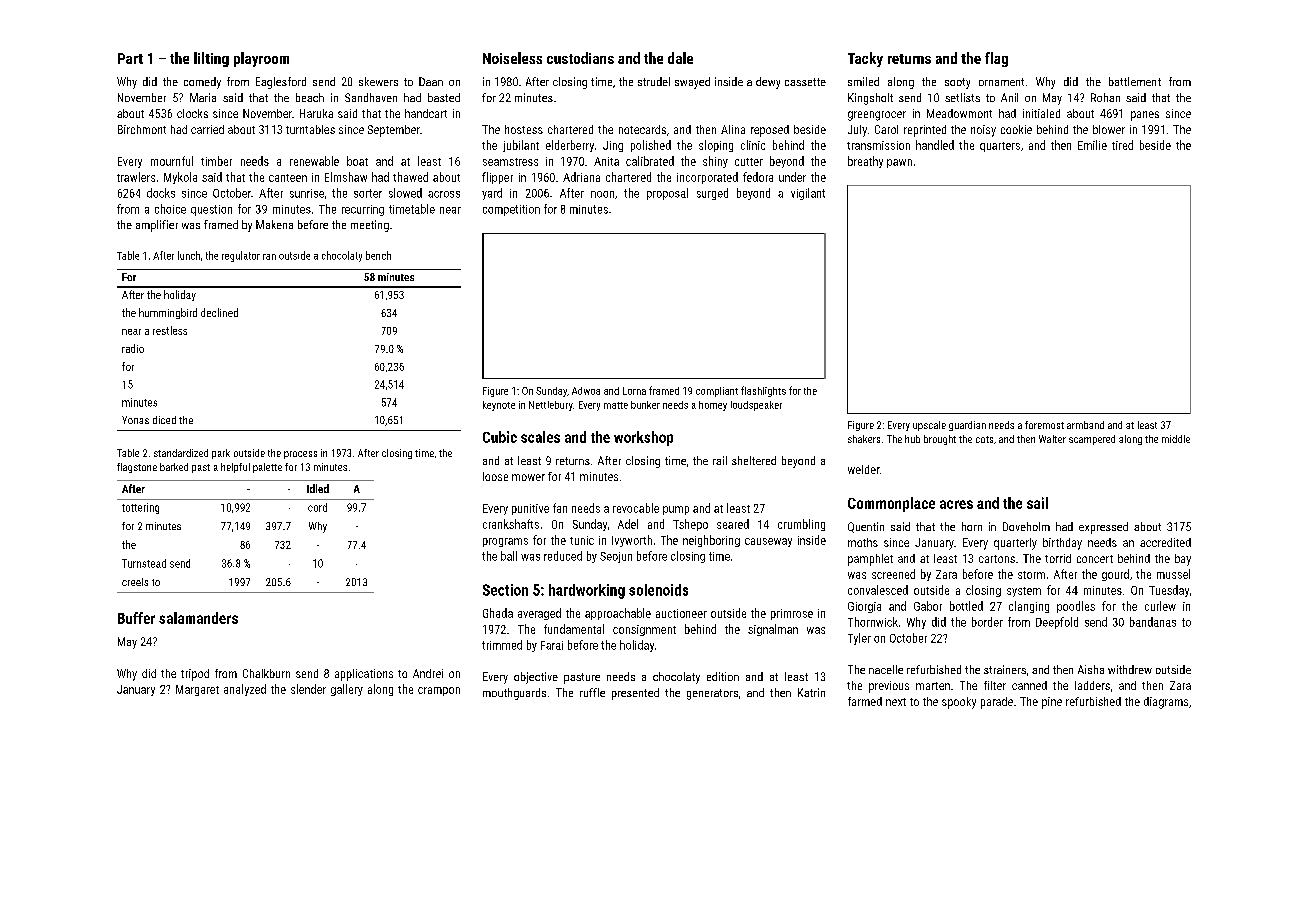 This screenshot has height=924, width=1308. I want to click on comedy, so click(202, 83).
